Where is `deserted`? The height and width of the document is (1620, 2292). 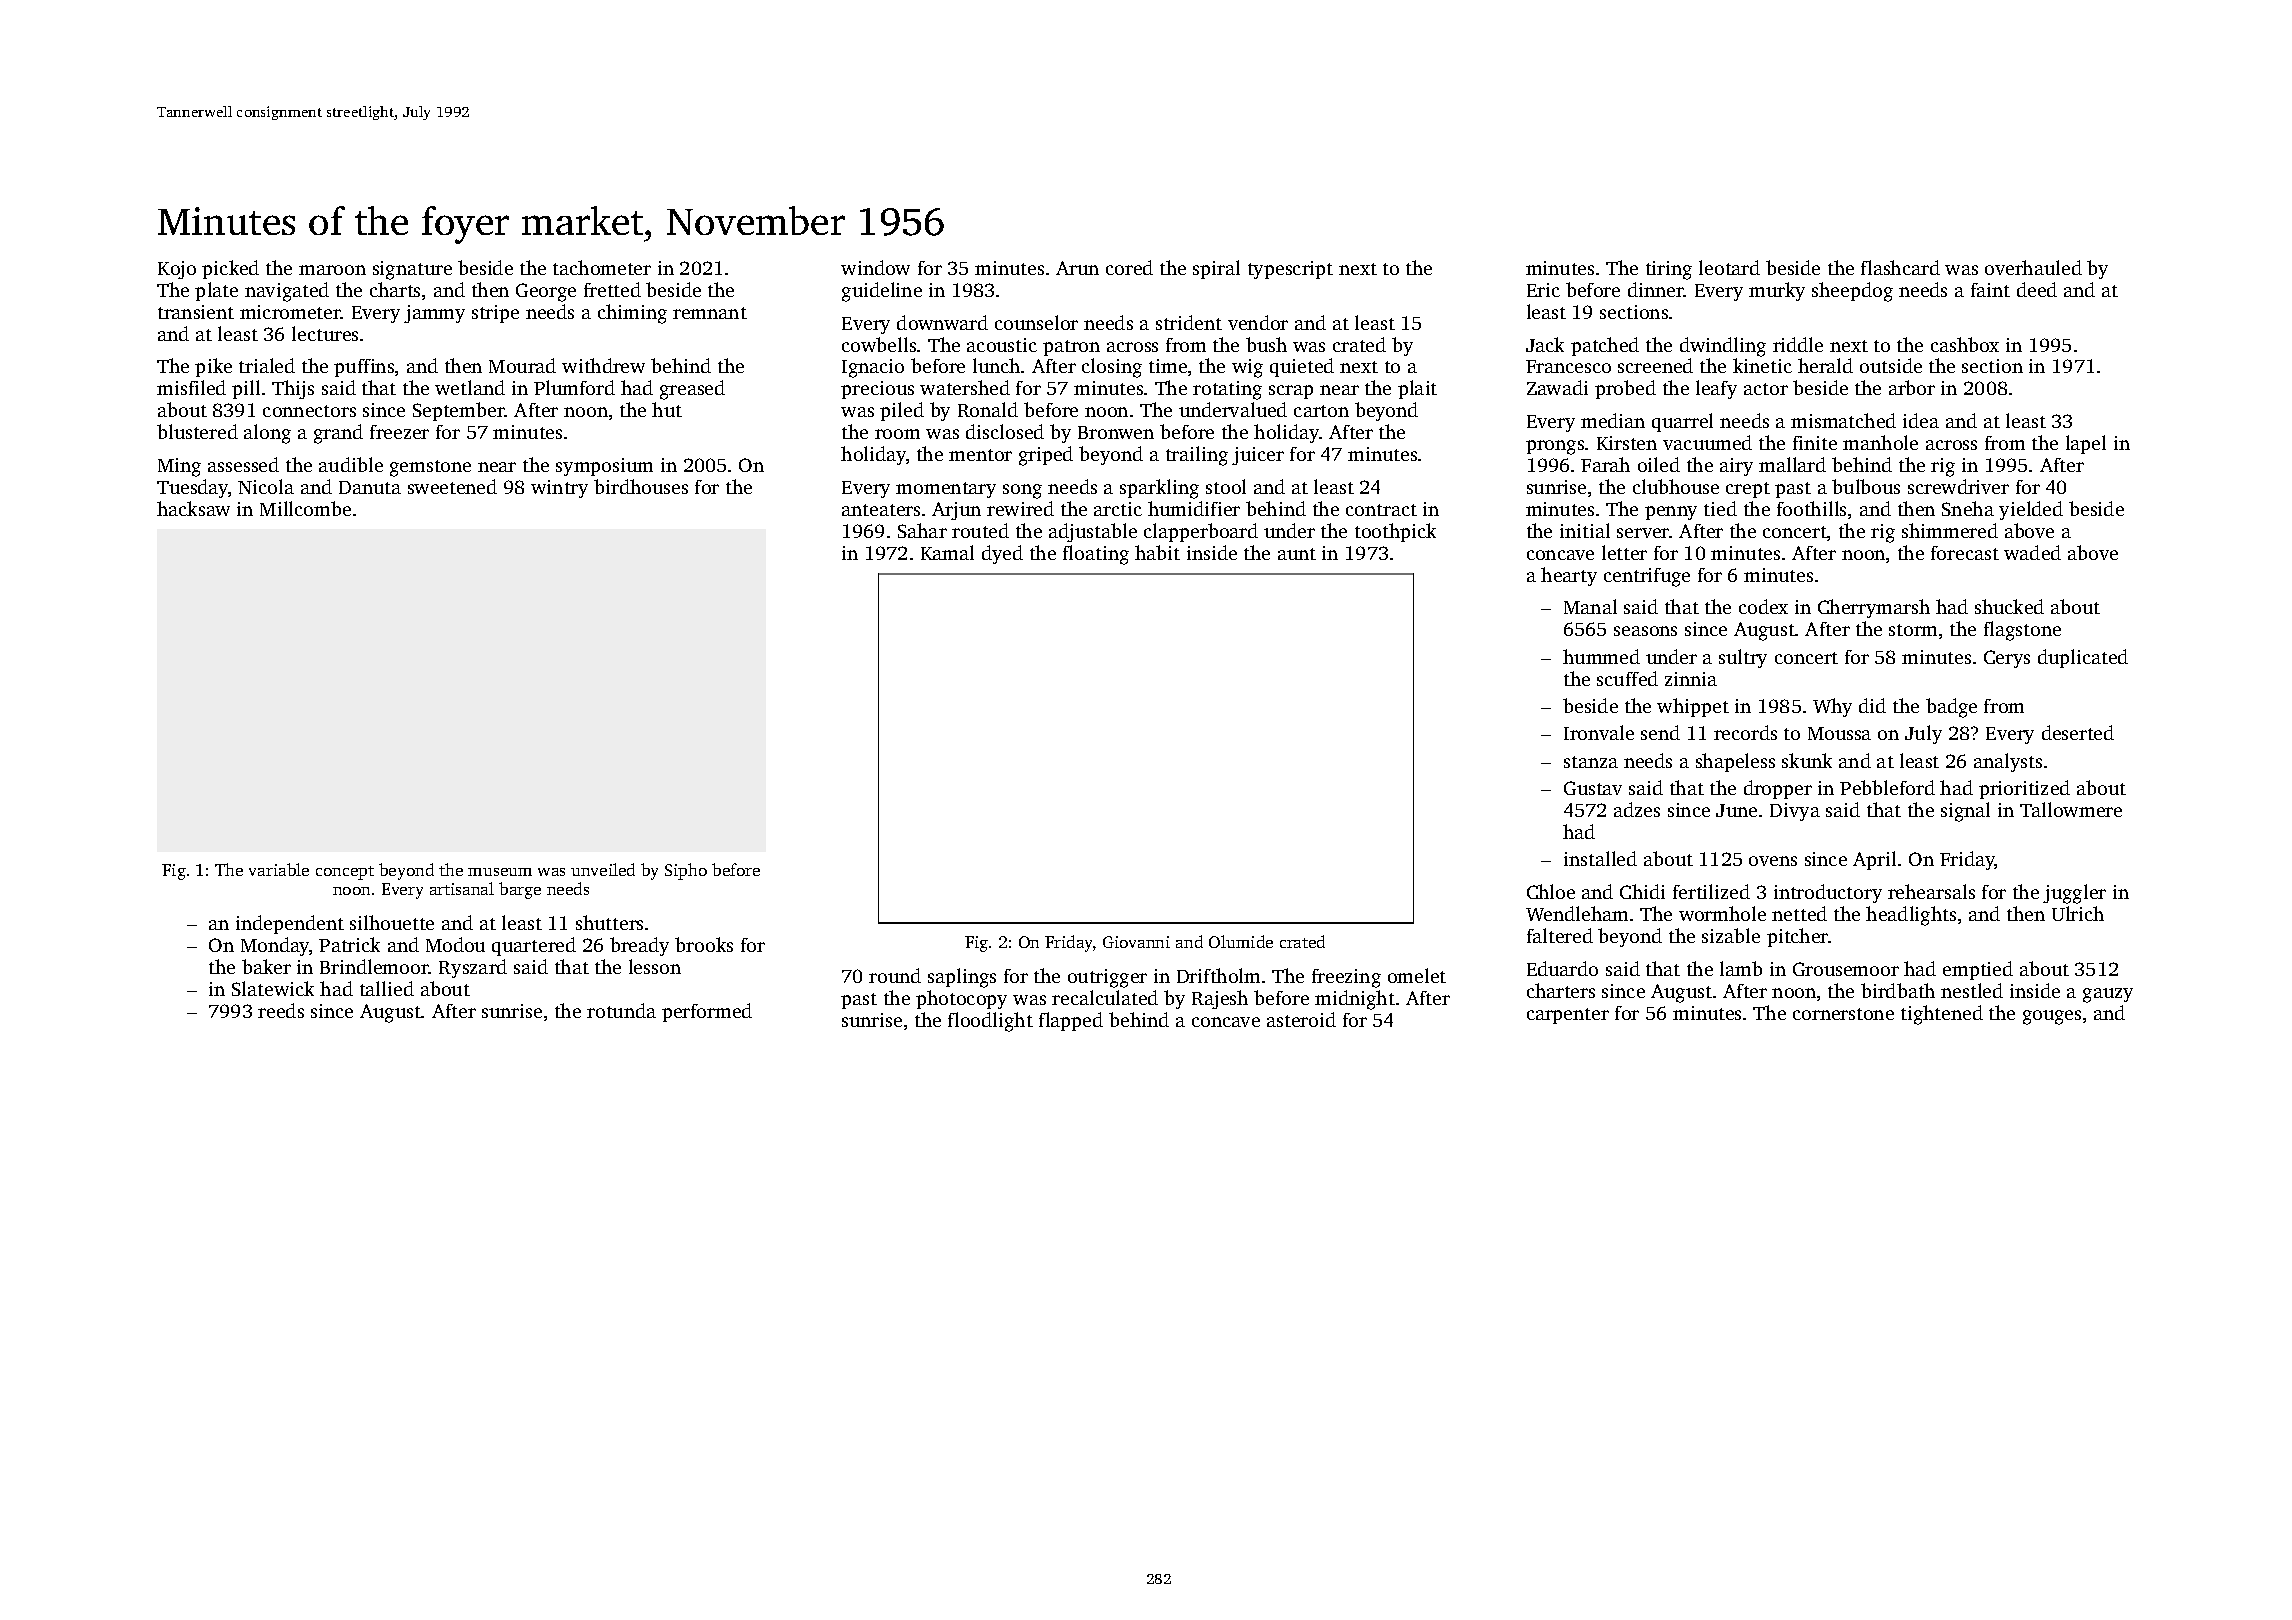
deserted is located at coordinates (2078, 732).
